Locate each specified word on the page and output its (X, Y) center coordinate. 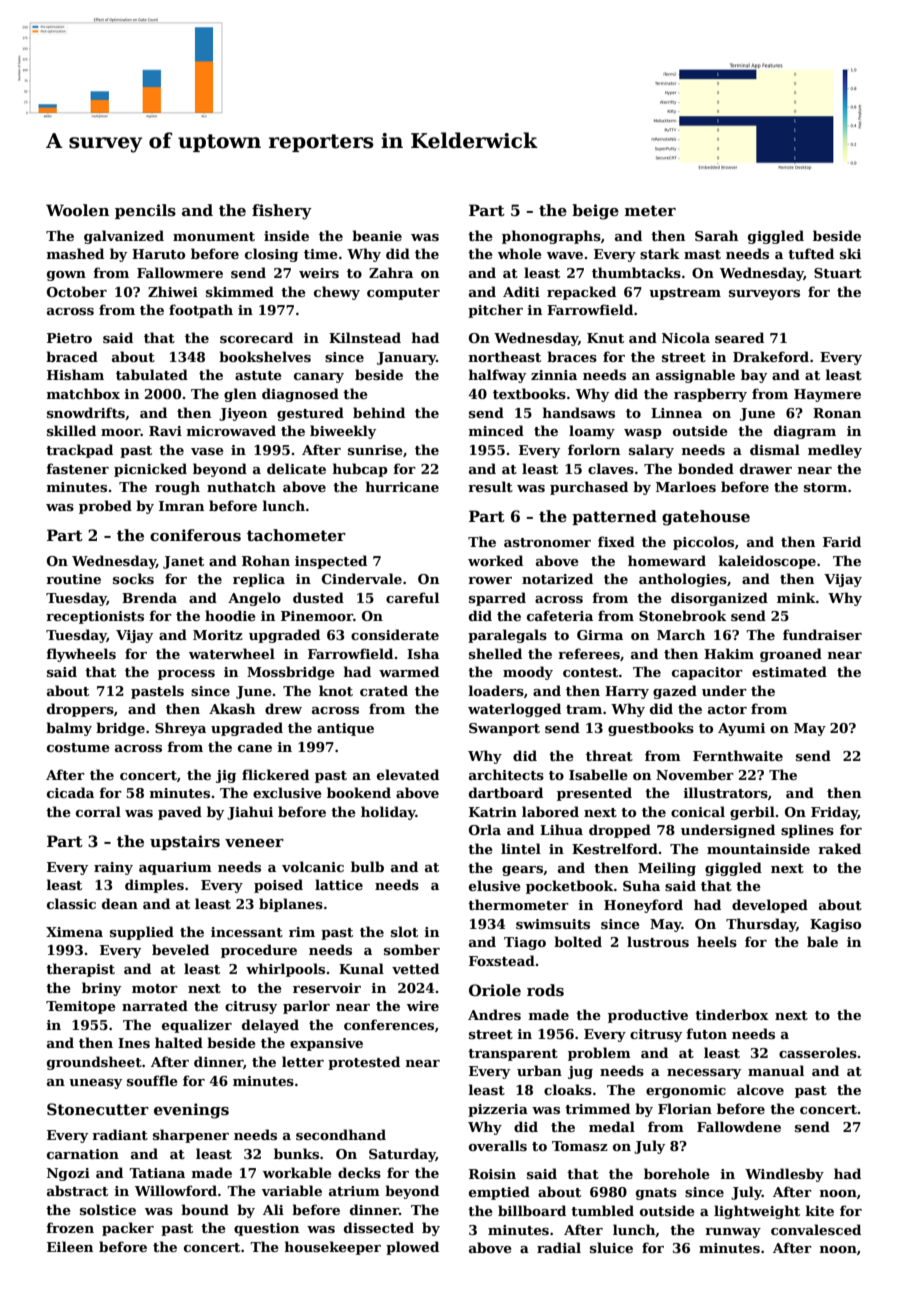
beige (595, 212)
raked (839, 848)
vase (207, 451)
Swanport (504, 729)
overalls (498, 1145)
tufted (811, 253)
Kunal (361, 968)
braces (572, 356)
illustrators (725, 792)
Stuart (838, 273)
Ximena (74, 932)
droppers (80, 710)
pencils (145, 211)
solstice (108, 1209)
